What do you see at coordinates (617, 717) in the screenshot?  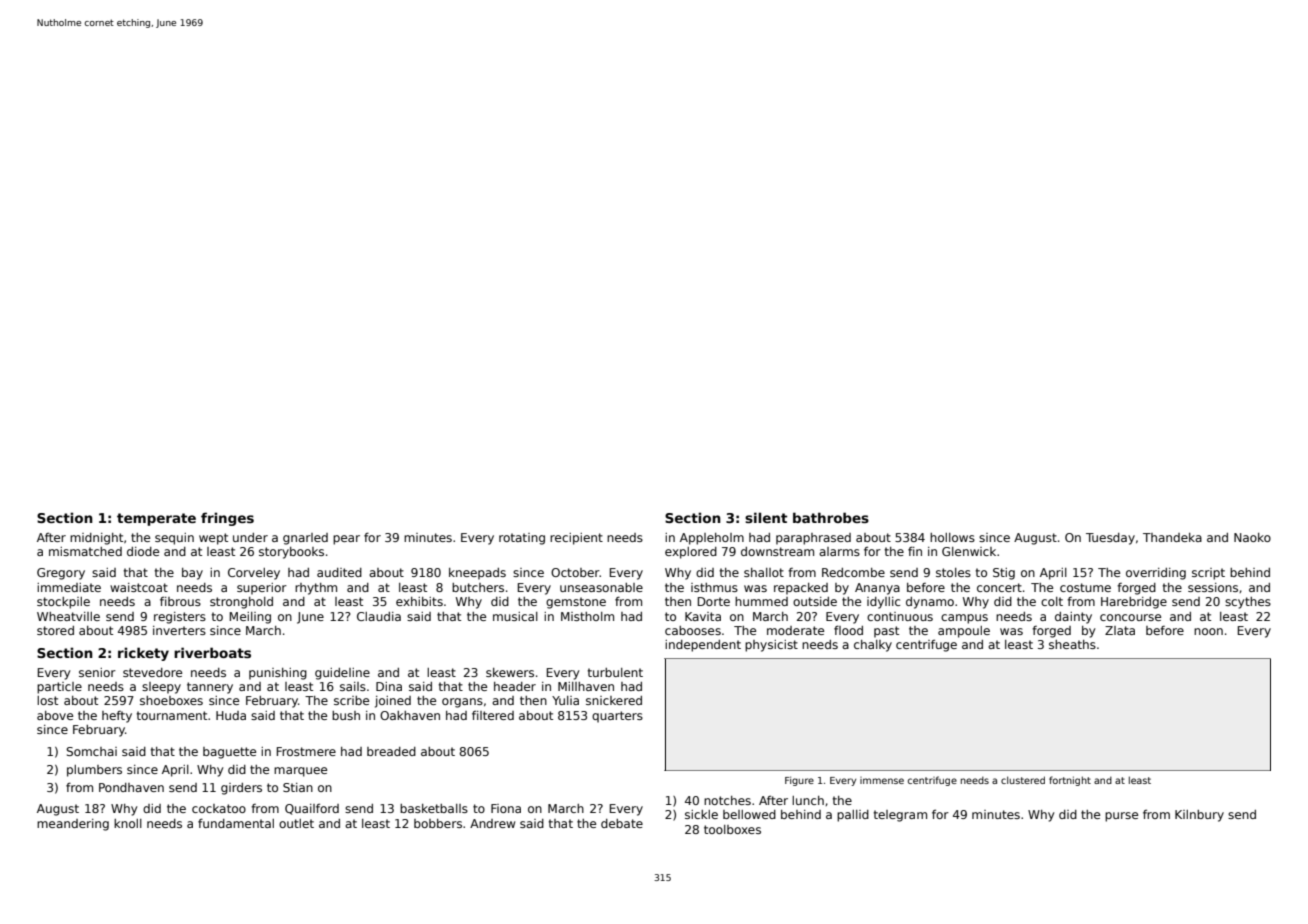 I see `quarters` at bounding box center [617, 717].
